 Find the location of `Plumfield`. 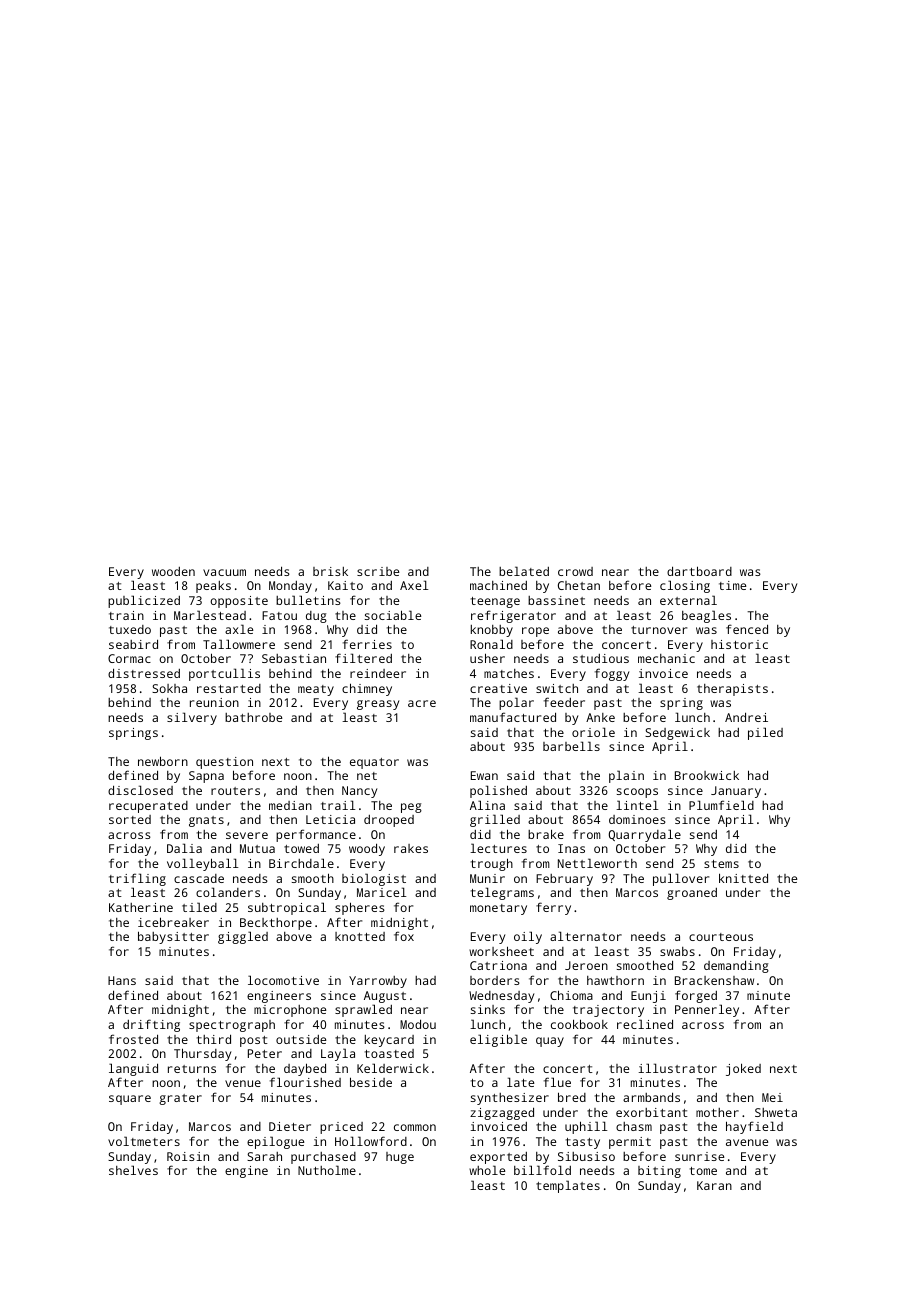

Plumfield is located at coordinates (721, 805).
